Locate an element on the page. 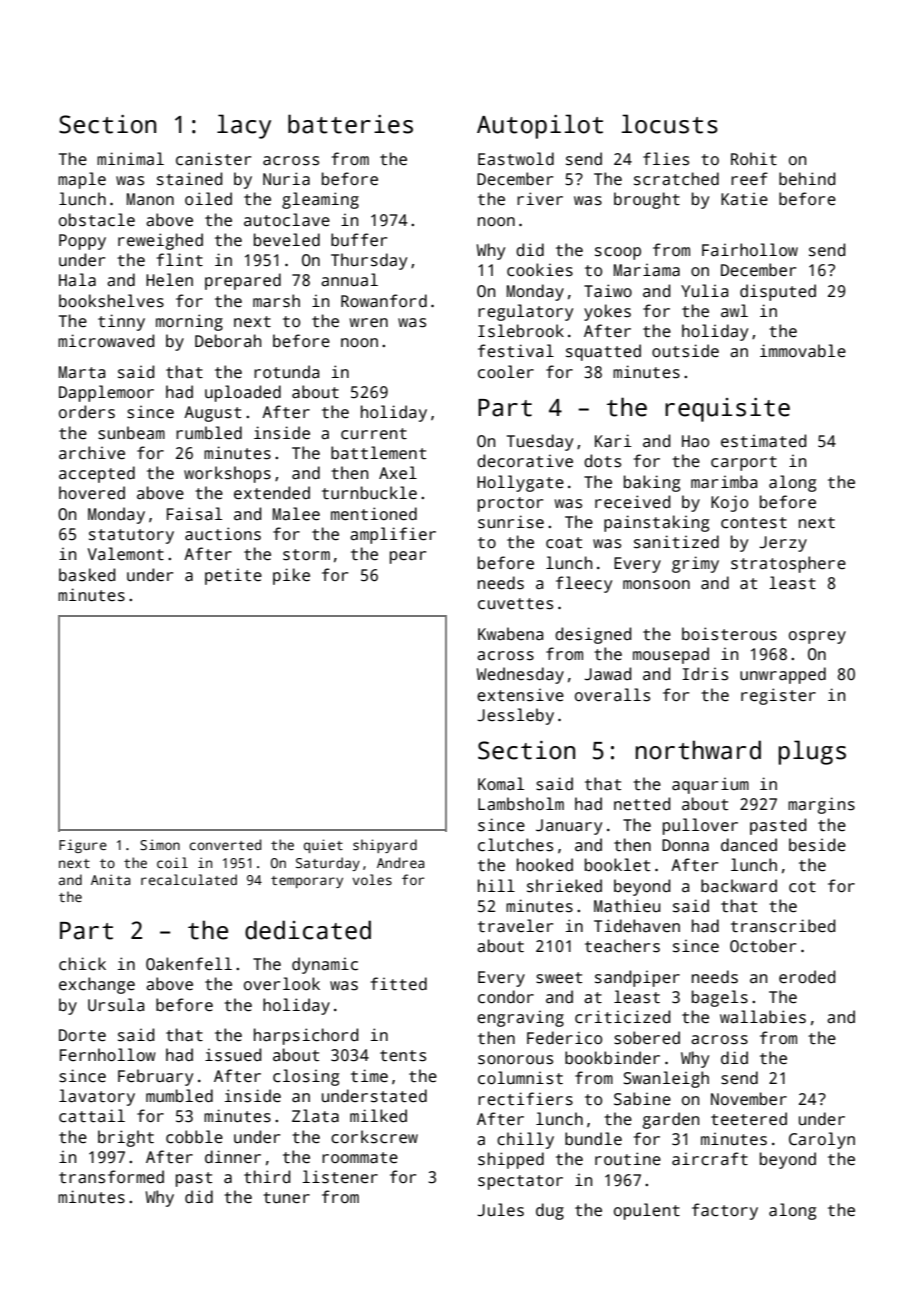 This document has width=924, height=1314. lacy is located at coordinates (244, 126).
